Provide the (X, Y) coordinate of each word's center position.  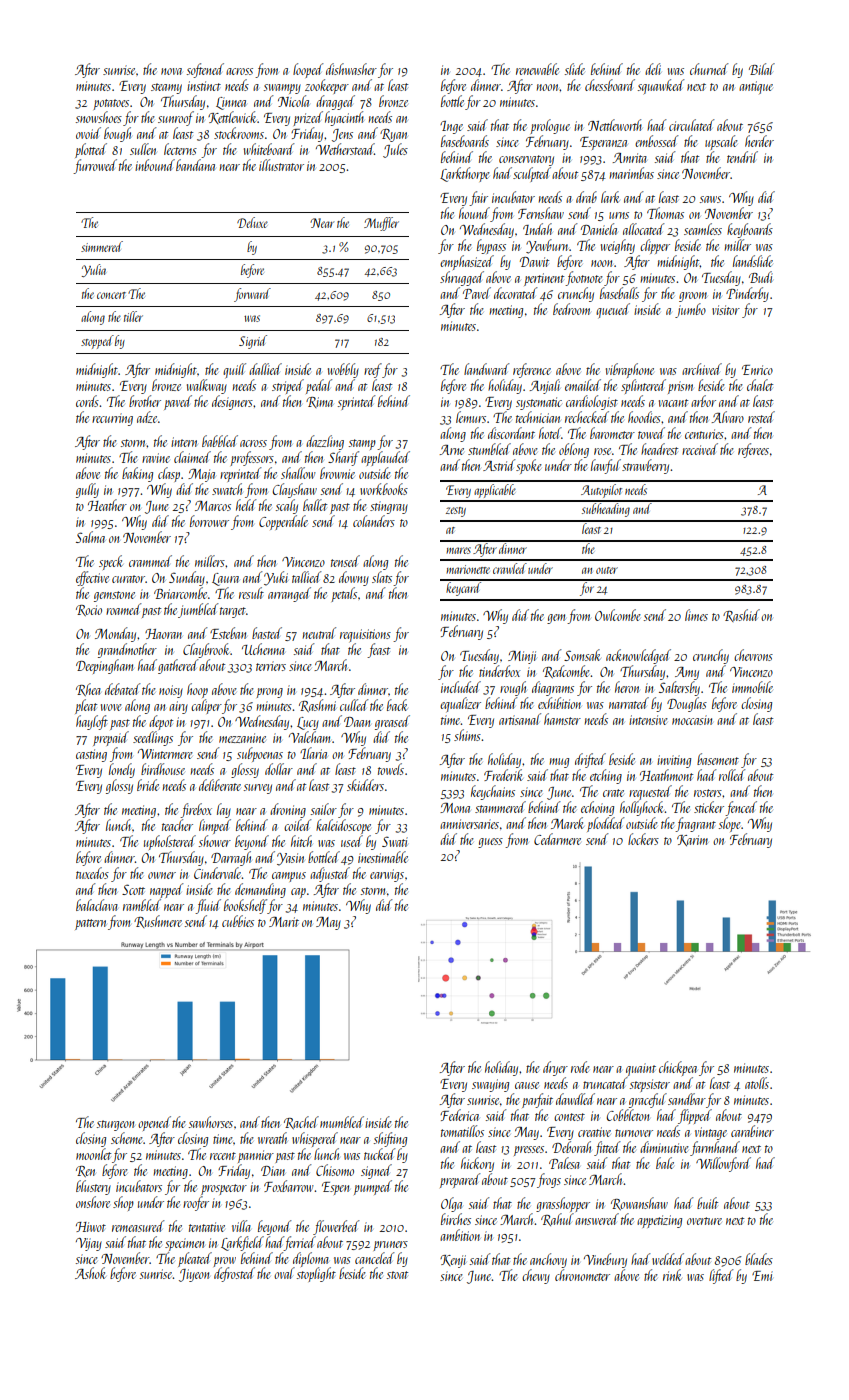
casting (91, 755)
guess (490, 843)
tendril (742, 157)
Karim (692, 840)
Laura (225, 579)
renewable (537, 69)
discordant (511, 433)
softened (205, 70)
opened (154, 1123)
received (700, 449)
